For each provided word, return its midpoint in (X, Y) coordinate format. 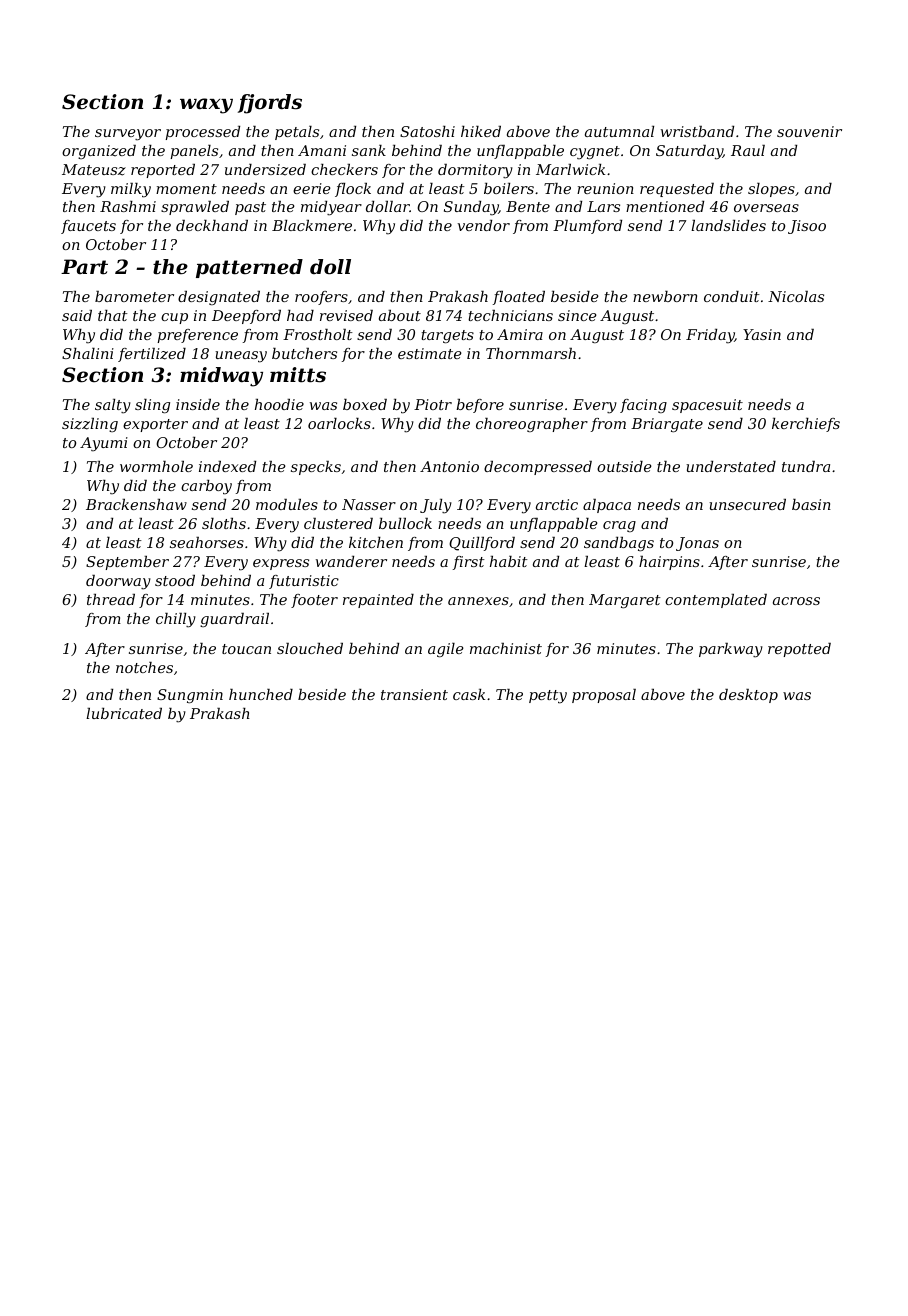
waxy (206, 106)
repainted (378, 601)
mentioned (665, 206)
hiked (481, 131)
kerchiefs (806, 425)
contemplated (716, 601)
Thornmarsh (531, 353)
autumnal (619, 131)
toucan (246, 649)
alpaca (607, 506)
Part (84, 267)
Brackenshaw (136, 504)
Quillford (482, 544)
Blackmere (312, 225)
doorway (118, 582)
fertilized (152, 355)
